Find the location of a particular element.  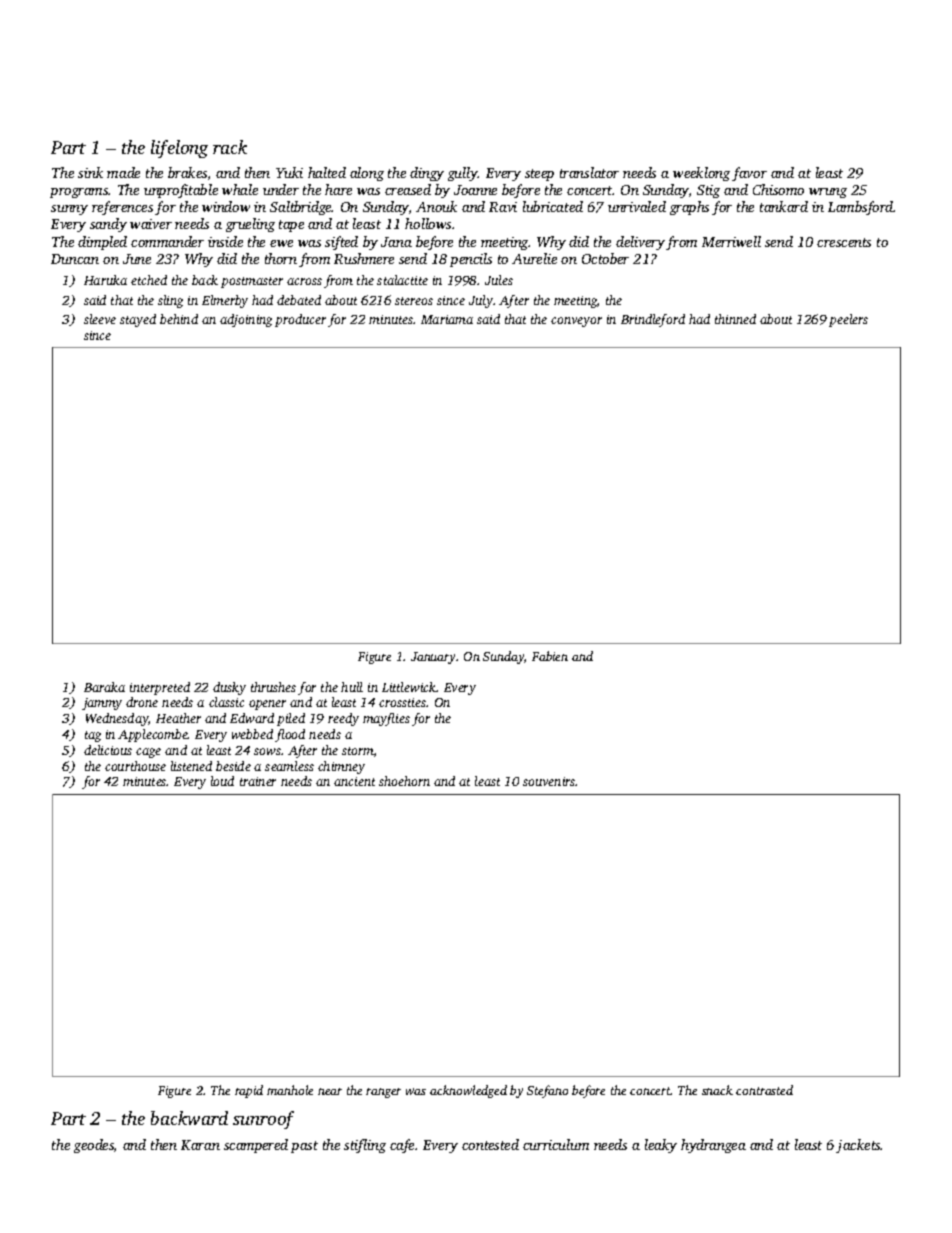

souvenirs is located at coordinates (549, 781).
